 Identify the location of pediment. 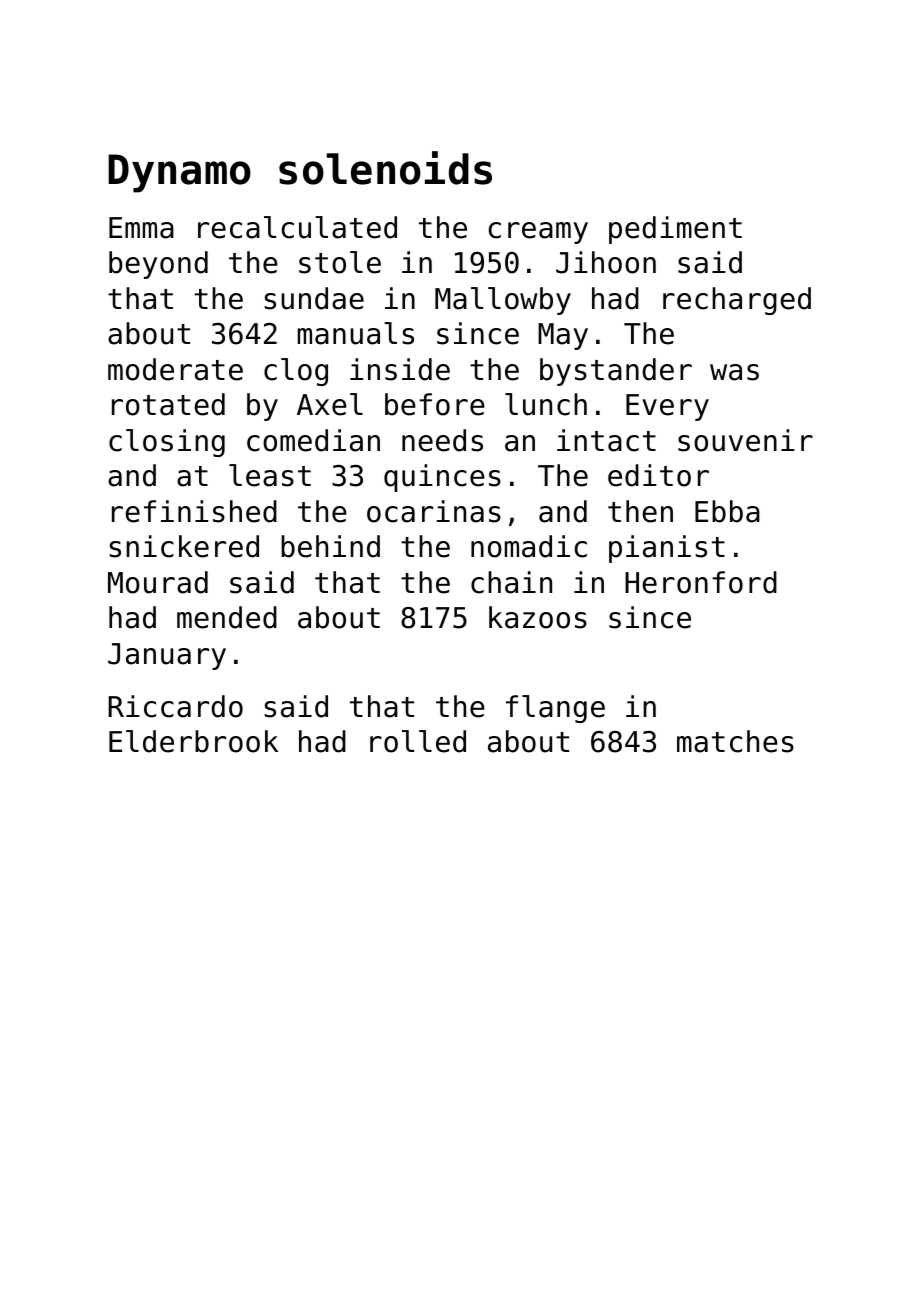
(675, 230).
